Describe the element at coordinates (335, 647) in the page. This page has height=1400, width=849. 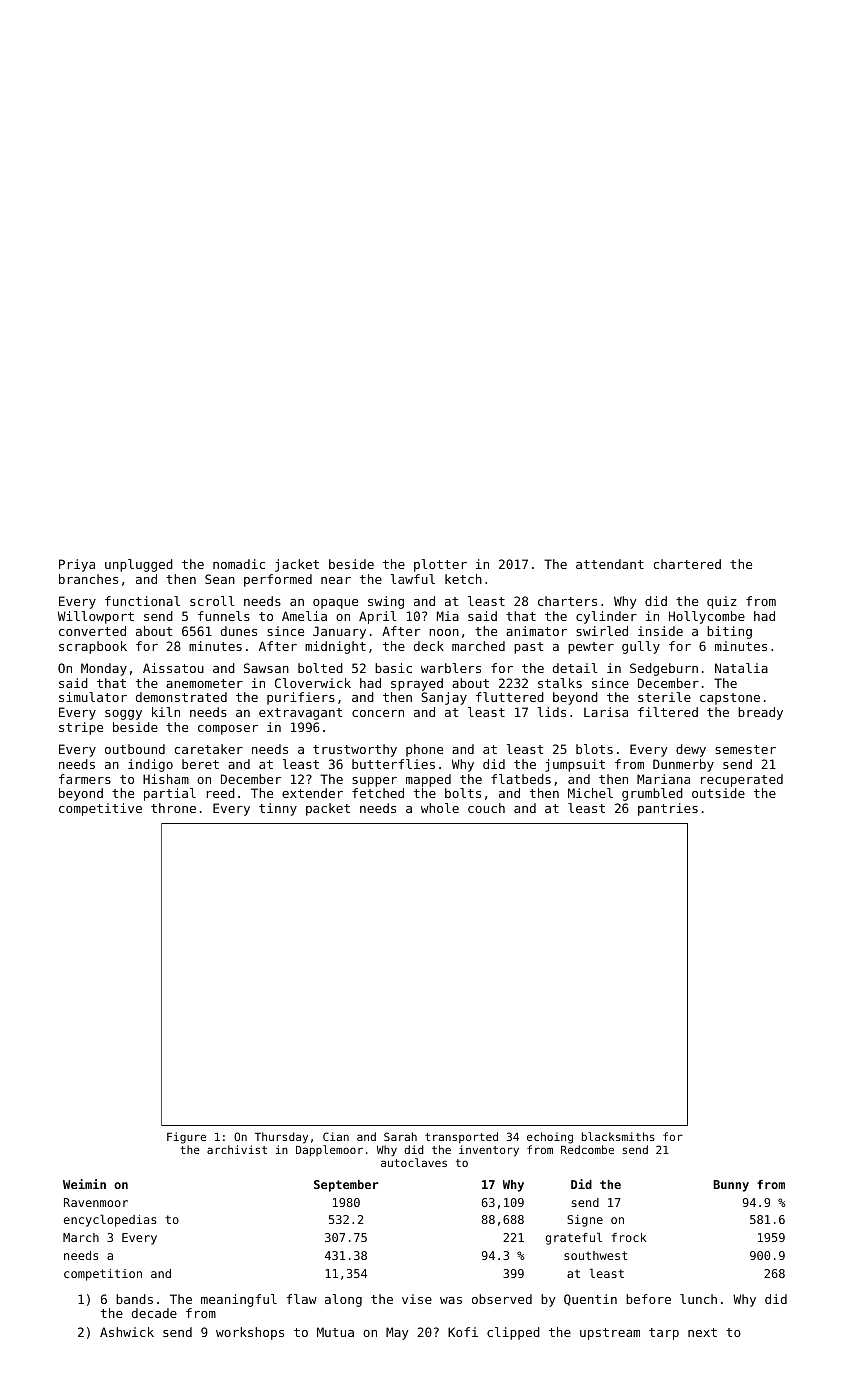
I see `midnight` at that location.
